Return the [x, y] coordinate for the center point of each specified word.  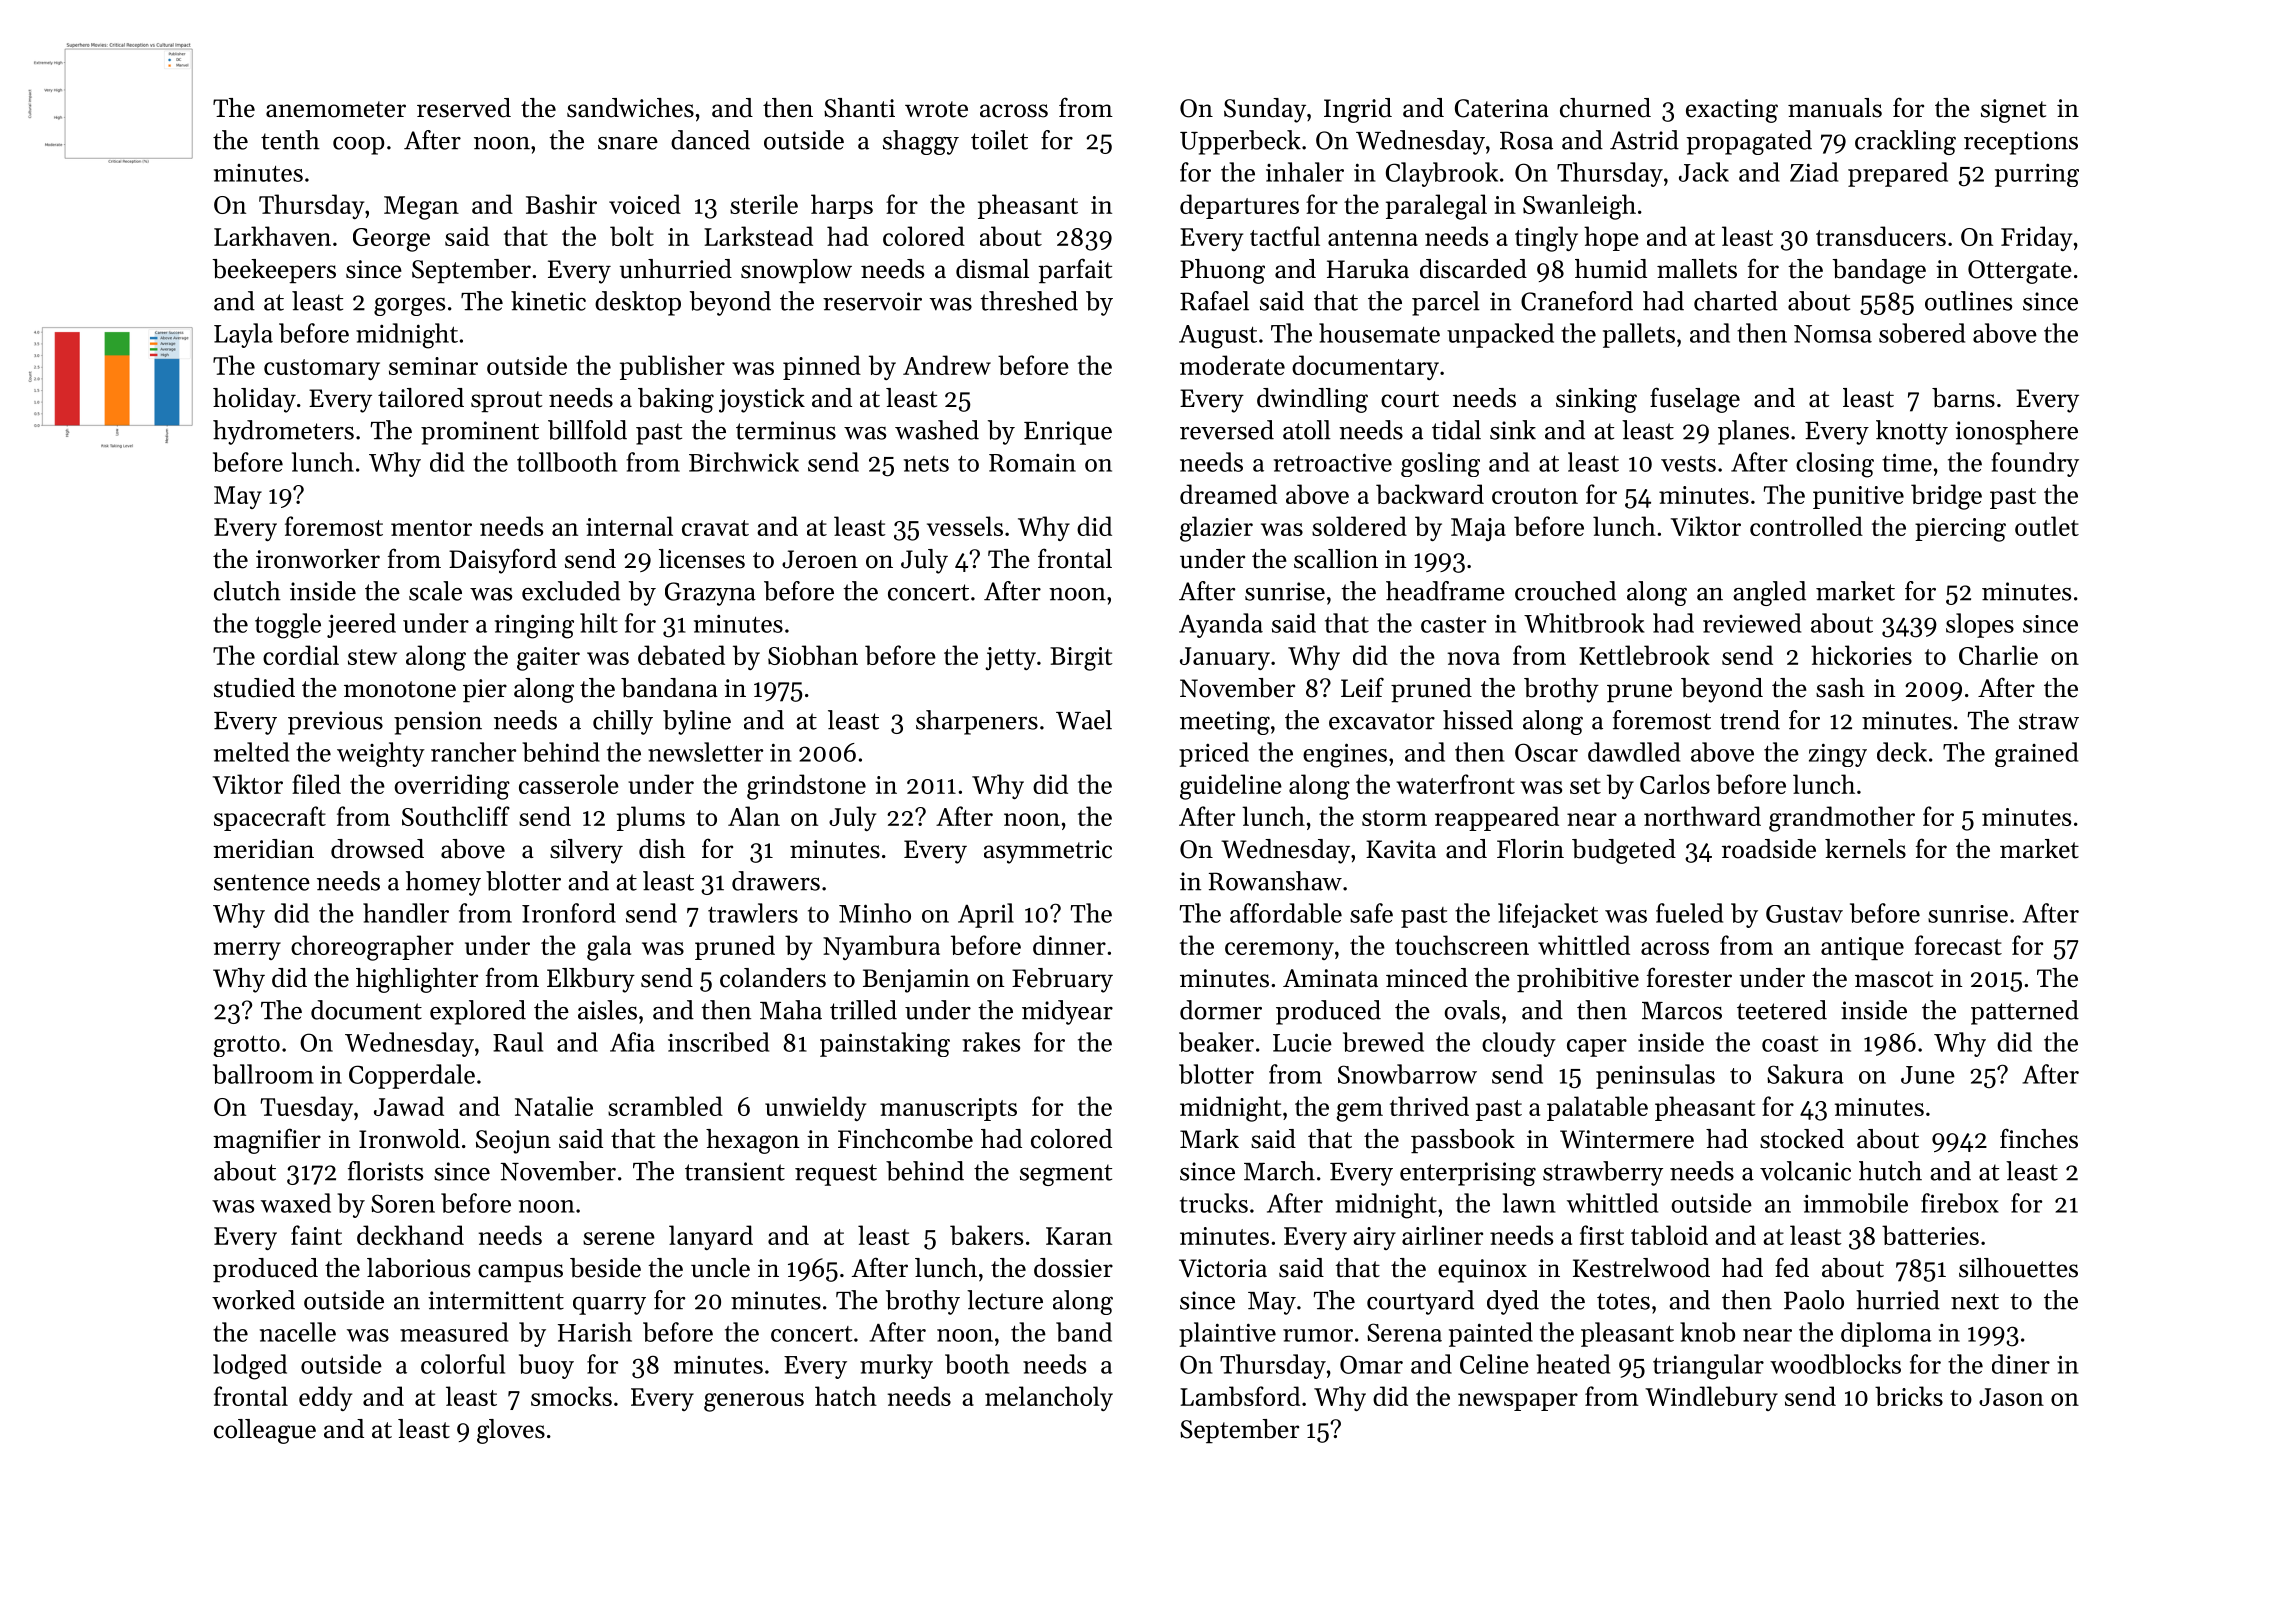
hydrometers [283, 432]
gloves [511, 1431]
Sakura [1805, 1074]
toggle [288, 626]
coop [358, 146]
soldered [1359, 526]
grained [2036, 754]
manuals [1835, 108]
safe [1371, 913]
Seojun [513, 1142]
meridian [263, 849]
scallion [1336, 559]
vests [1688, 464]
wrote [936, 109]
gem [1360, 1112]
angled [1769, 593]
